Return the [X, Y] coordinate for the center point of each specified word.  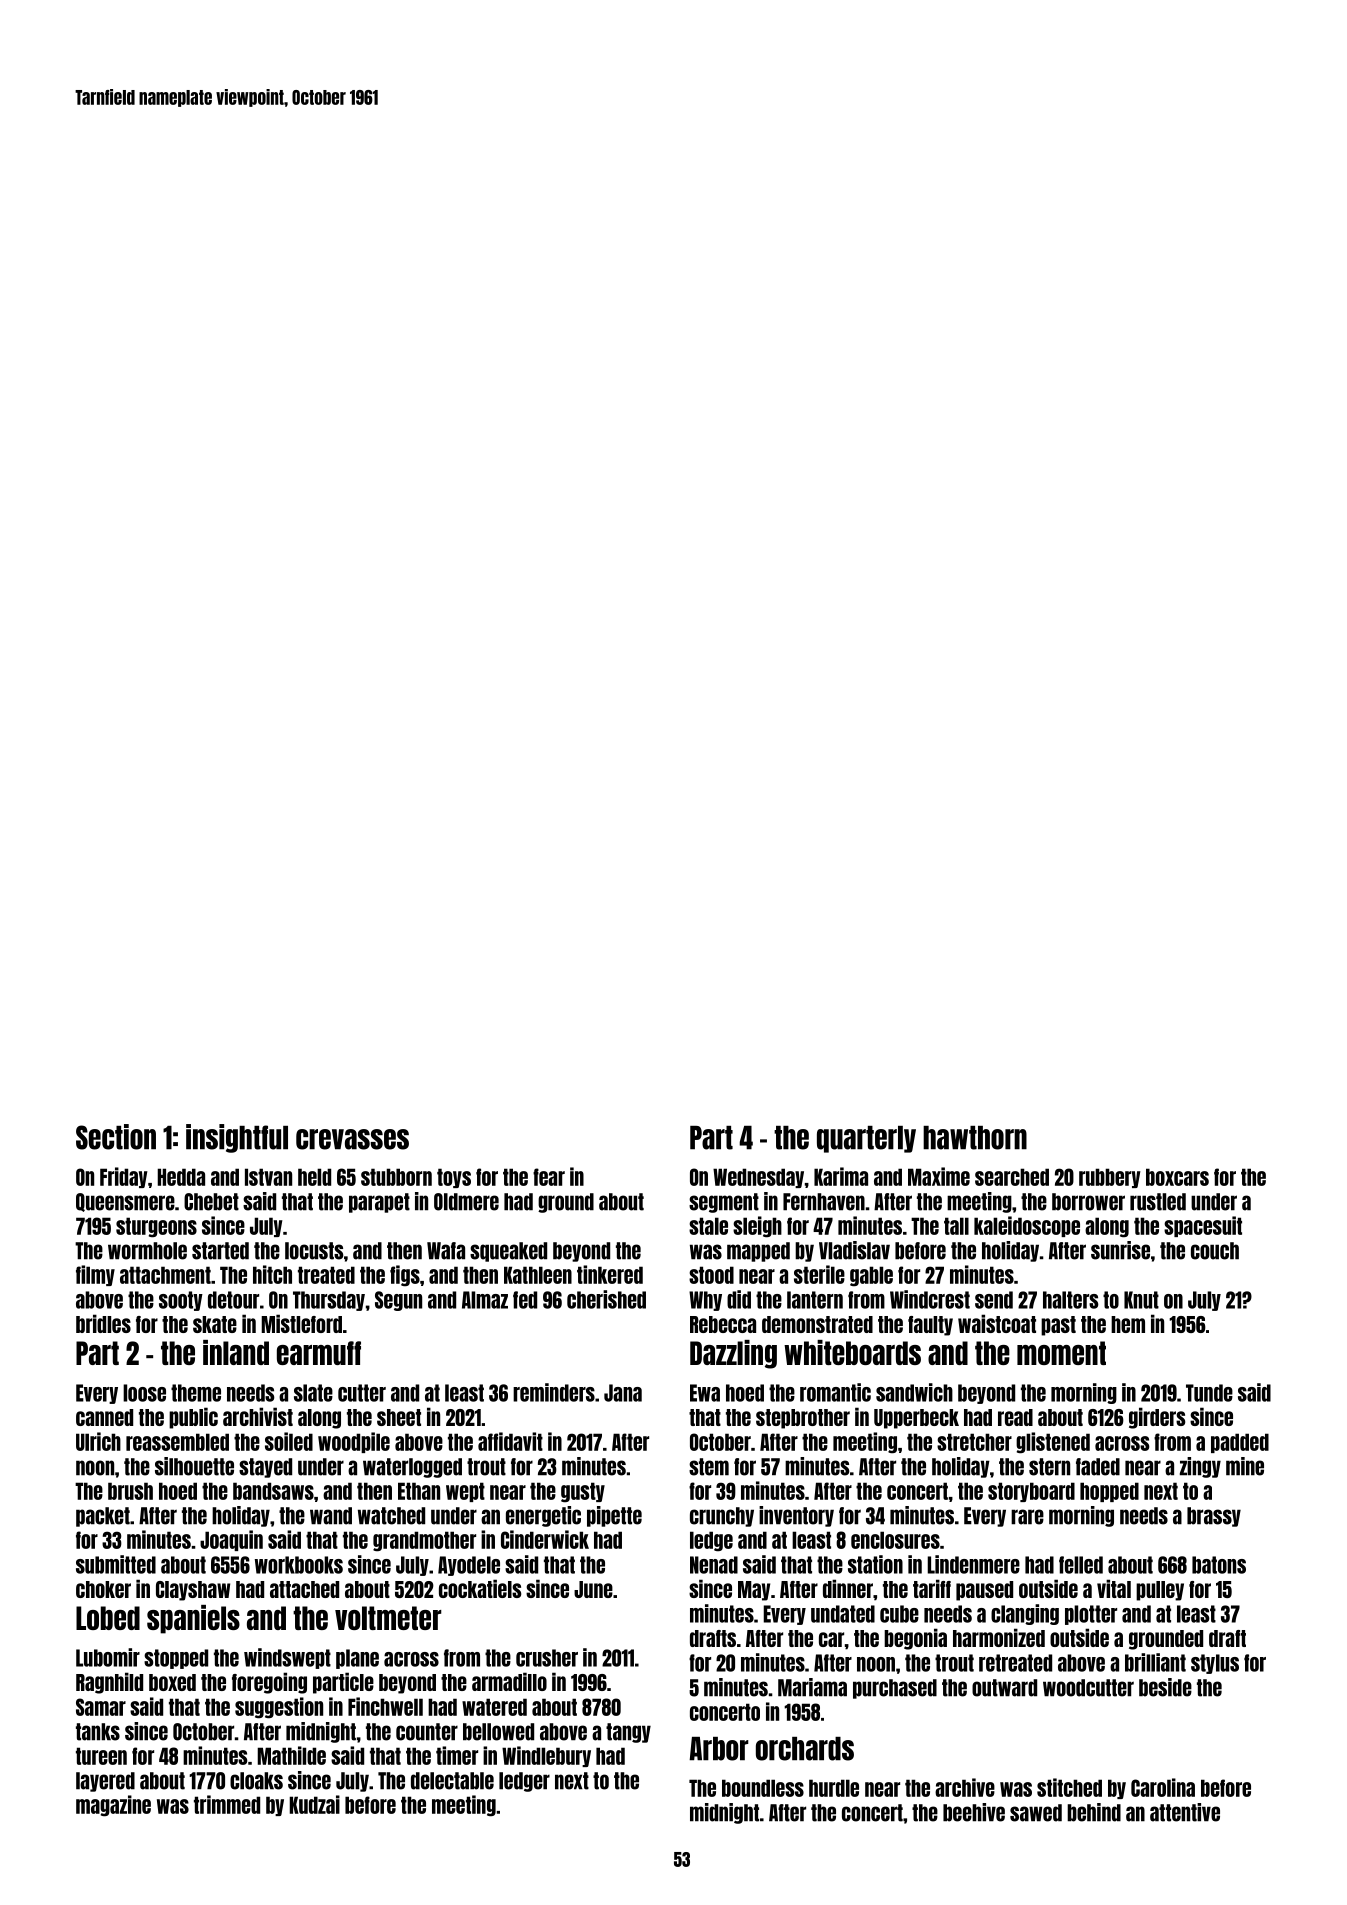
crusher [547, 1658]
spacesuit [1203, 1226]
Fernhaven [824, 1202]
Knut [1141, 1300]
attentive [1185, 1812]
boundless [763, 1788]
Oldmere [466, 1202]
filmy [95, 1275]
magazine [113, 1806]
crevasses [352, 1139]
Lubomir [108, 1657]
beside [1165, 1687]
